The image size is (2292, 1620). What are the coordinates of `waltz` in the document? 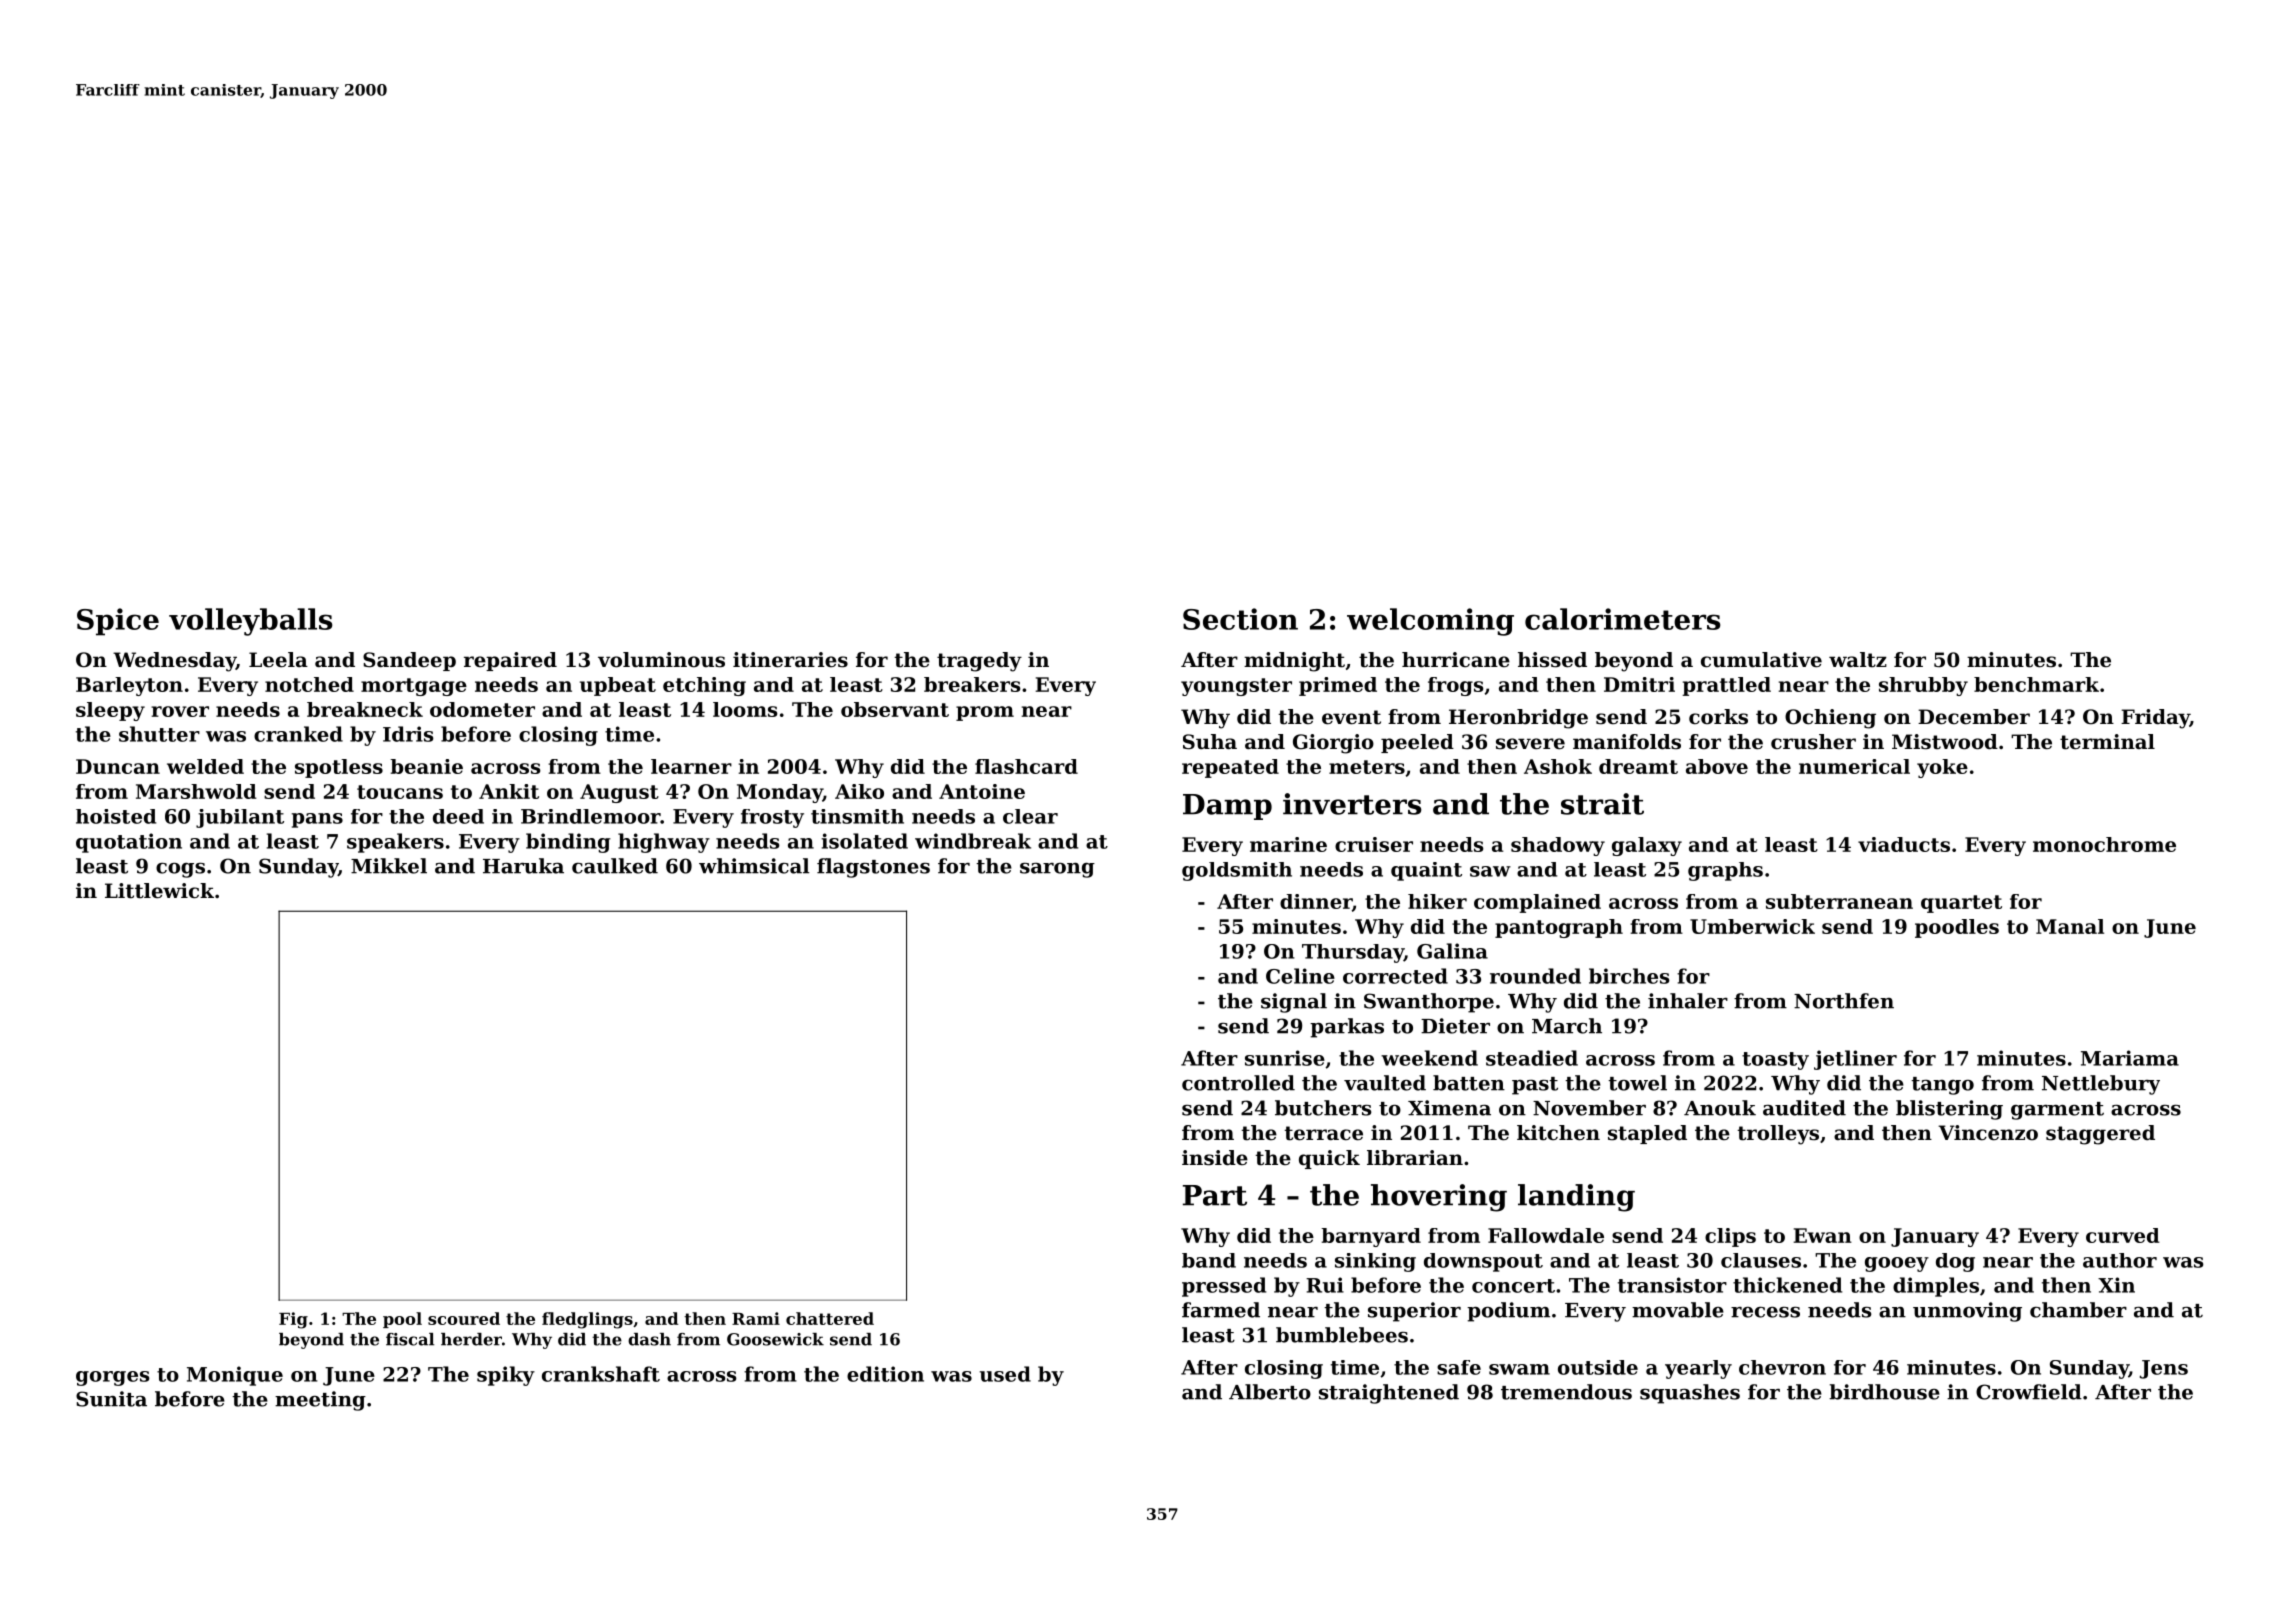 It's located at (1858, 660).
